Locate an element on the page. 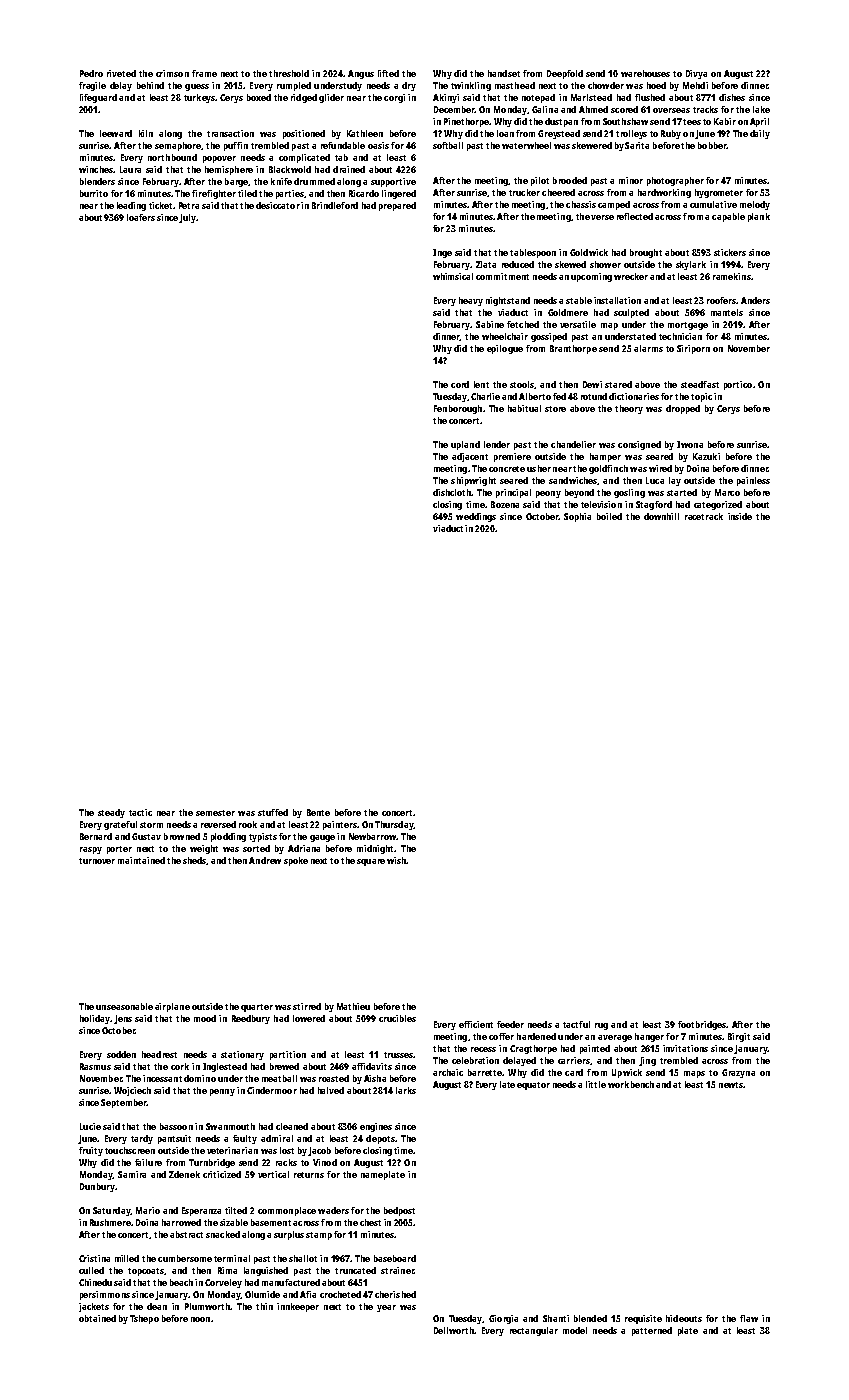 This page has width=849, height=1400. Zlata is located at coordinates (486, 264).
